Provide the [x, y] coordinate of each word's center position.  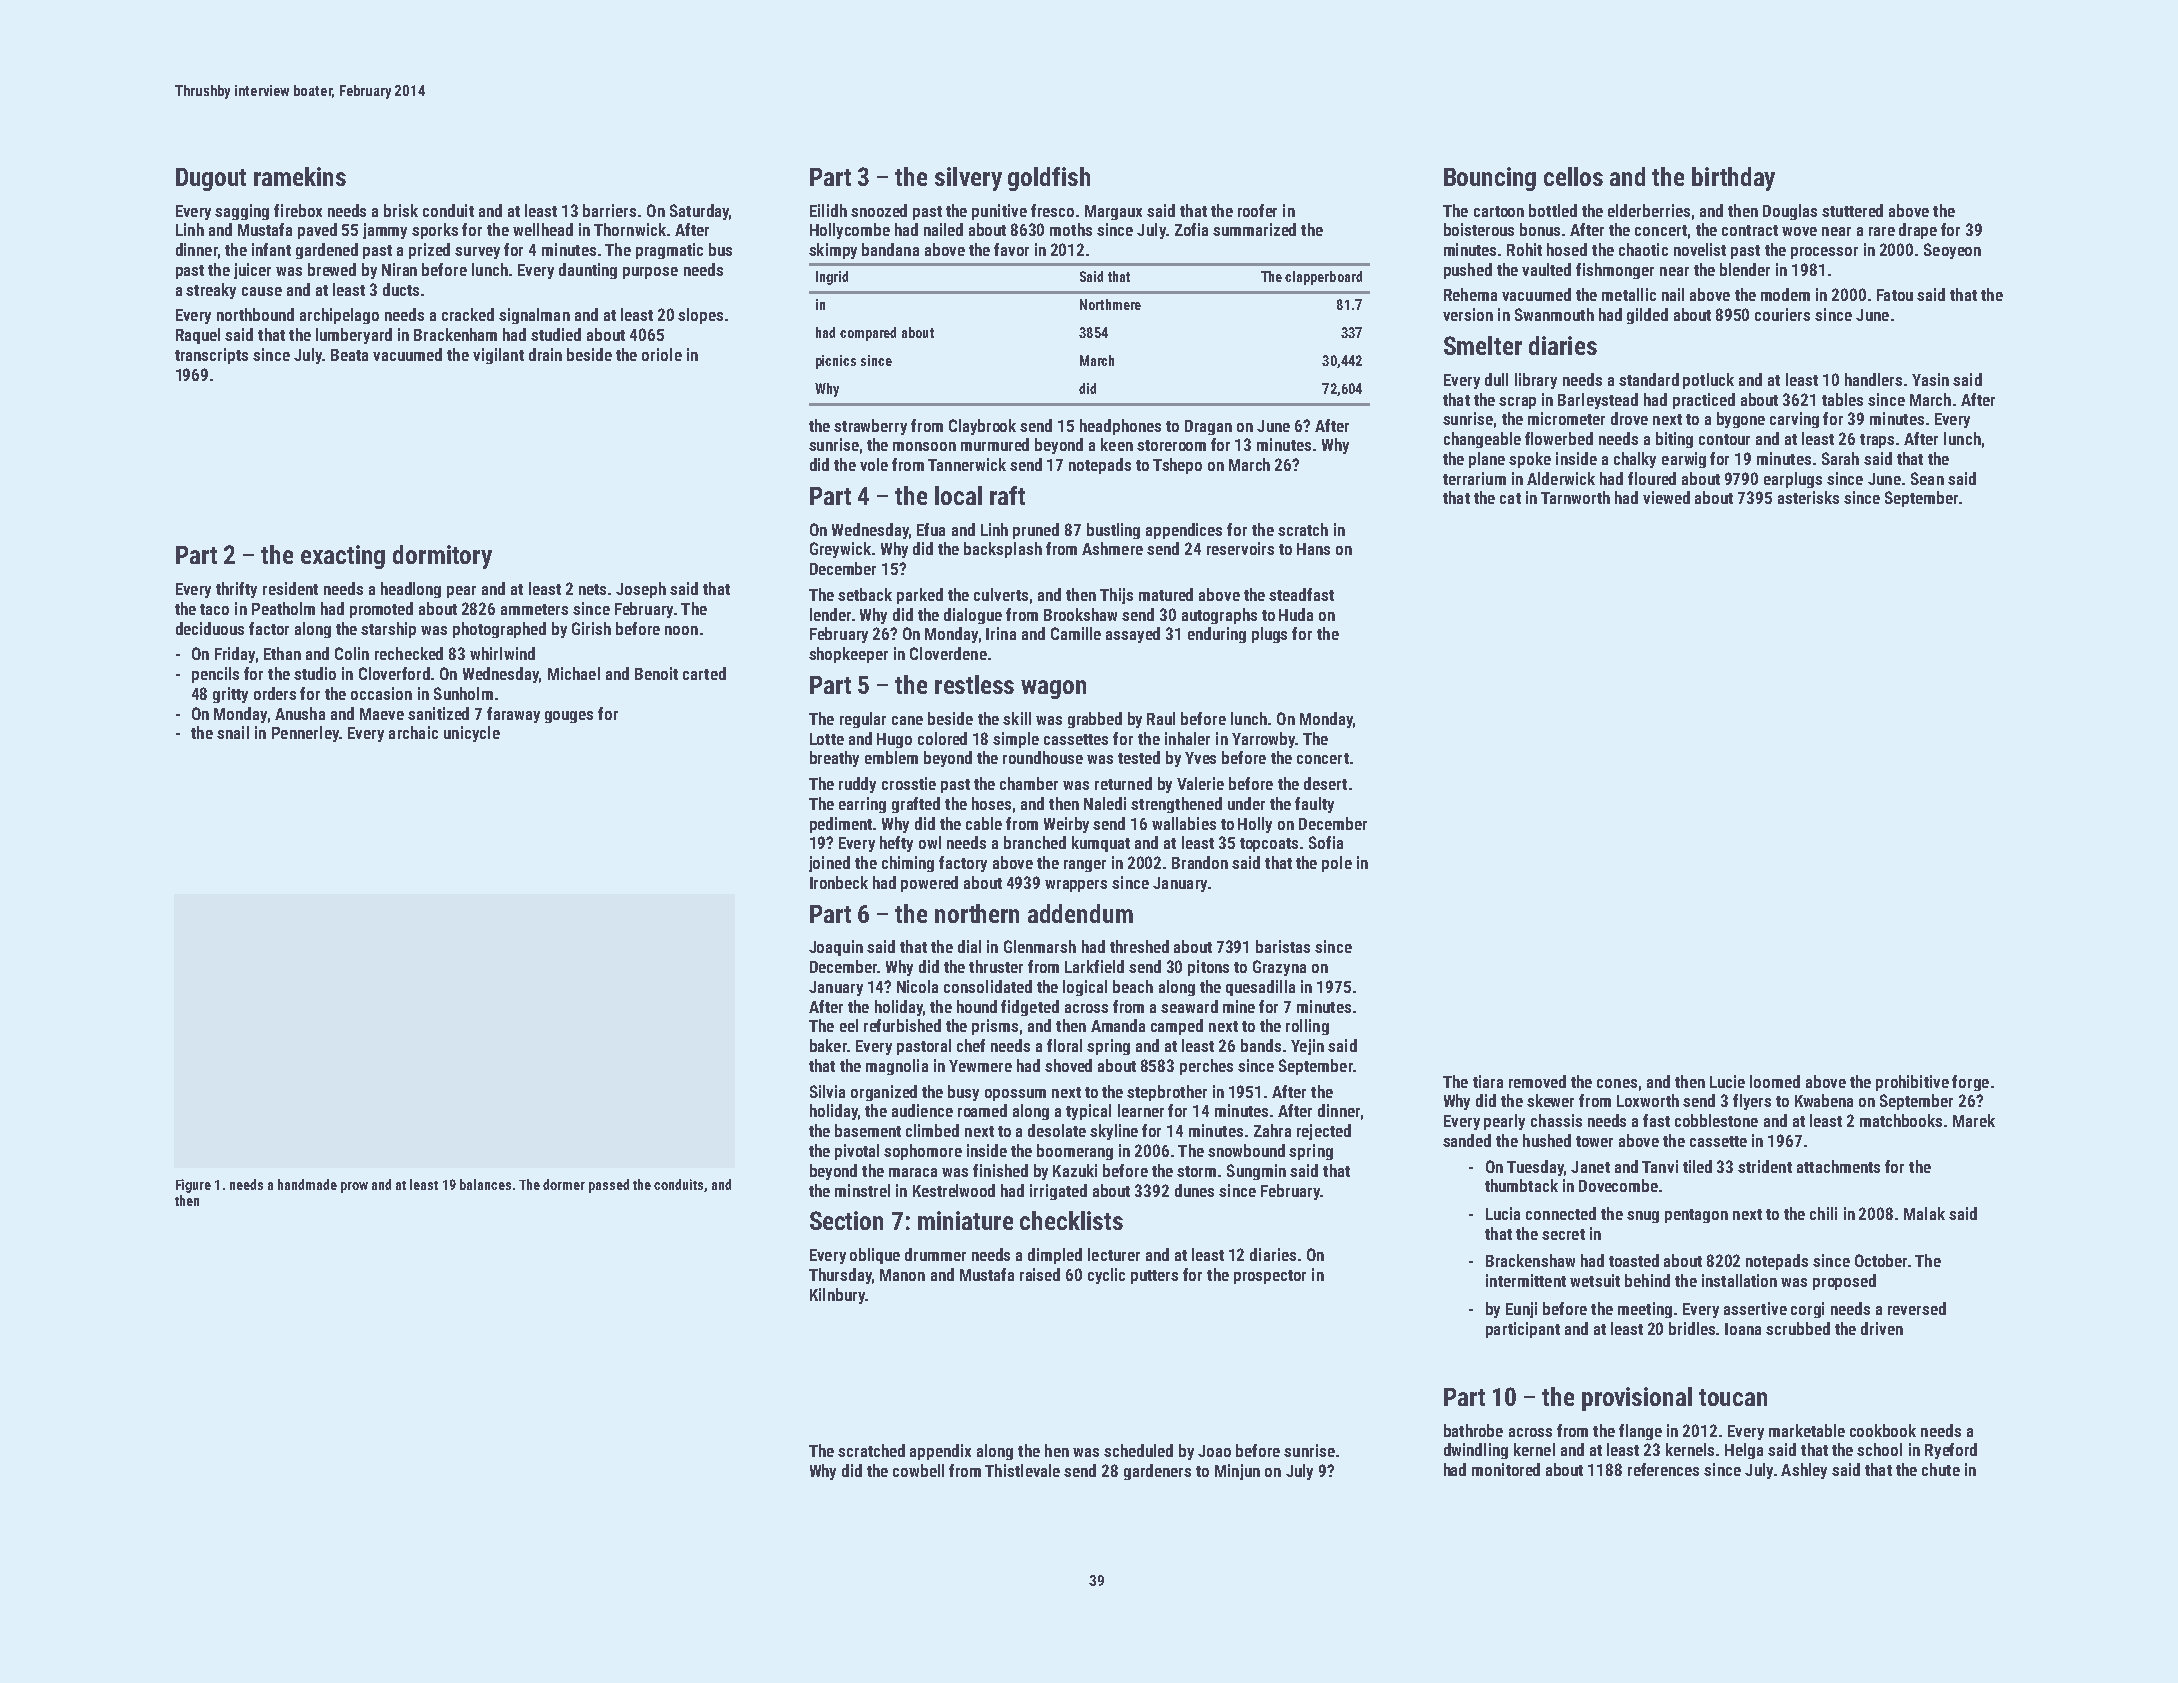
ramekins [300, 176]
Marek [1974, 1120]
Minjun [1237, 1472]
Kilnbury [837, 1296]
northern [977, 913]
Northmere [1110, 304]
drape [1918, 231]
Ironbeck [839, 882]
